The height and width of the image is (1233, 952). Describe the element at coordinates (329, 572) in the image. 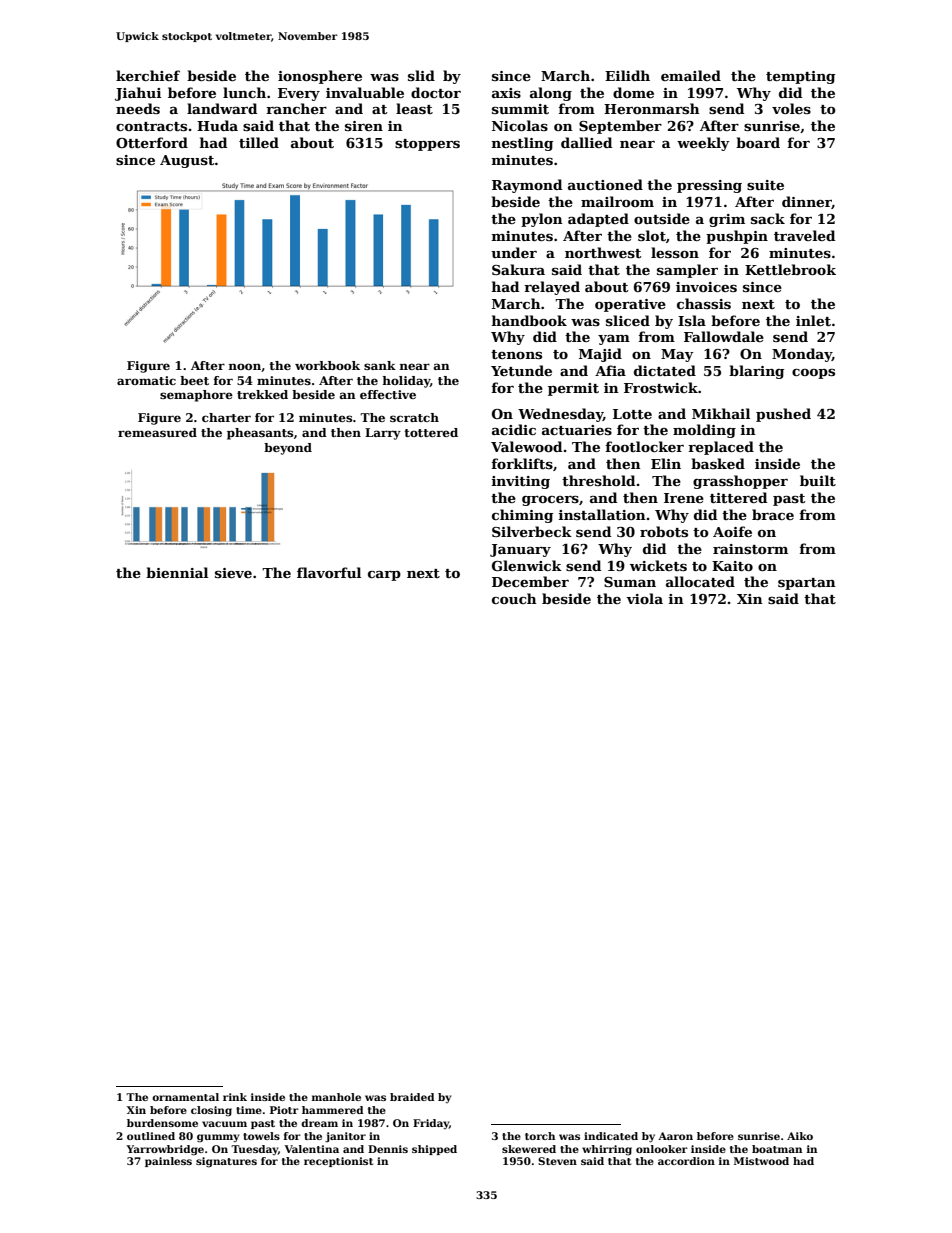

I see `flavorful` at that location.
